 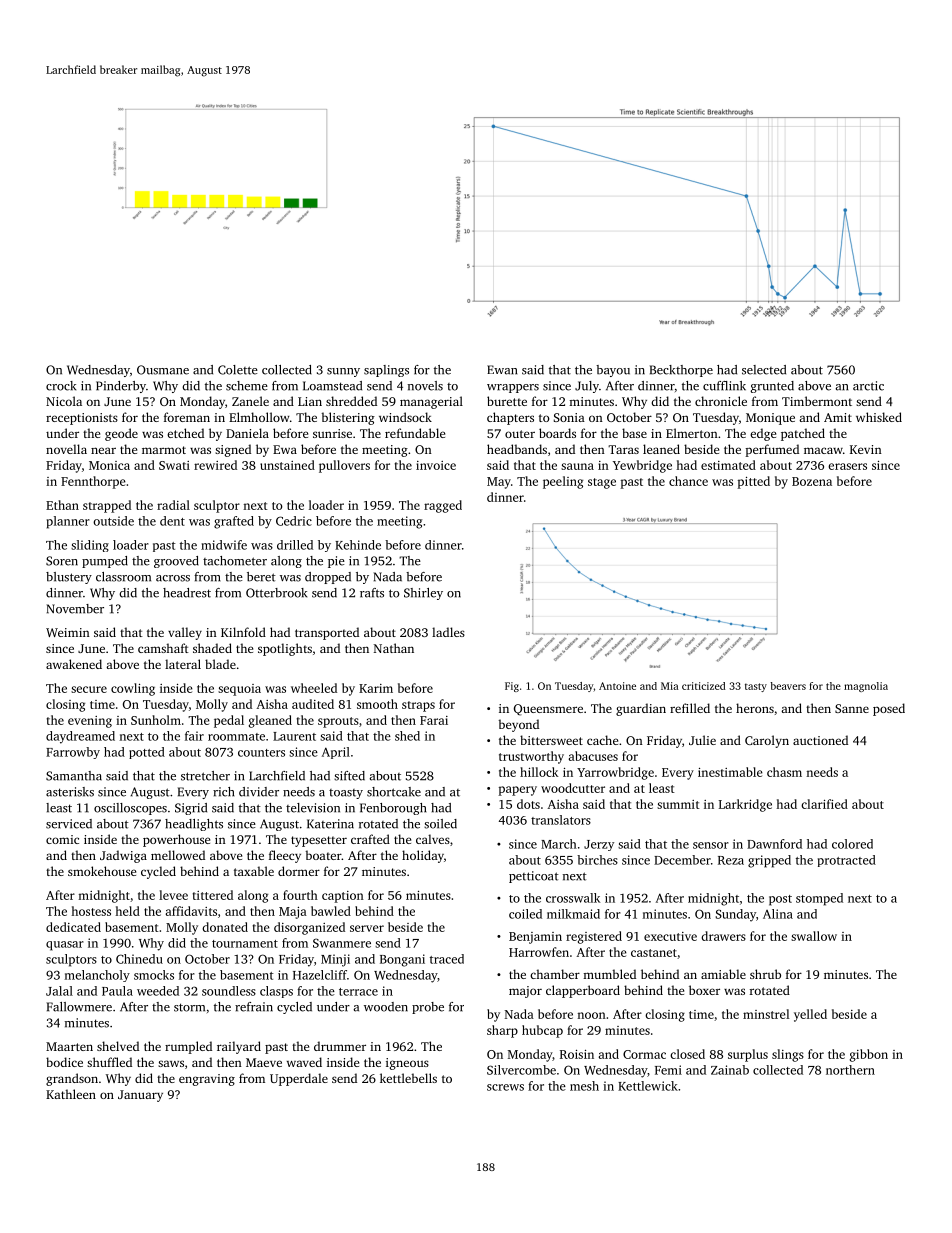 I want to click on held, so click(x=127, y=911).
